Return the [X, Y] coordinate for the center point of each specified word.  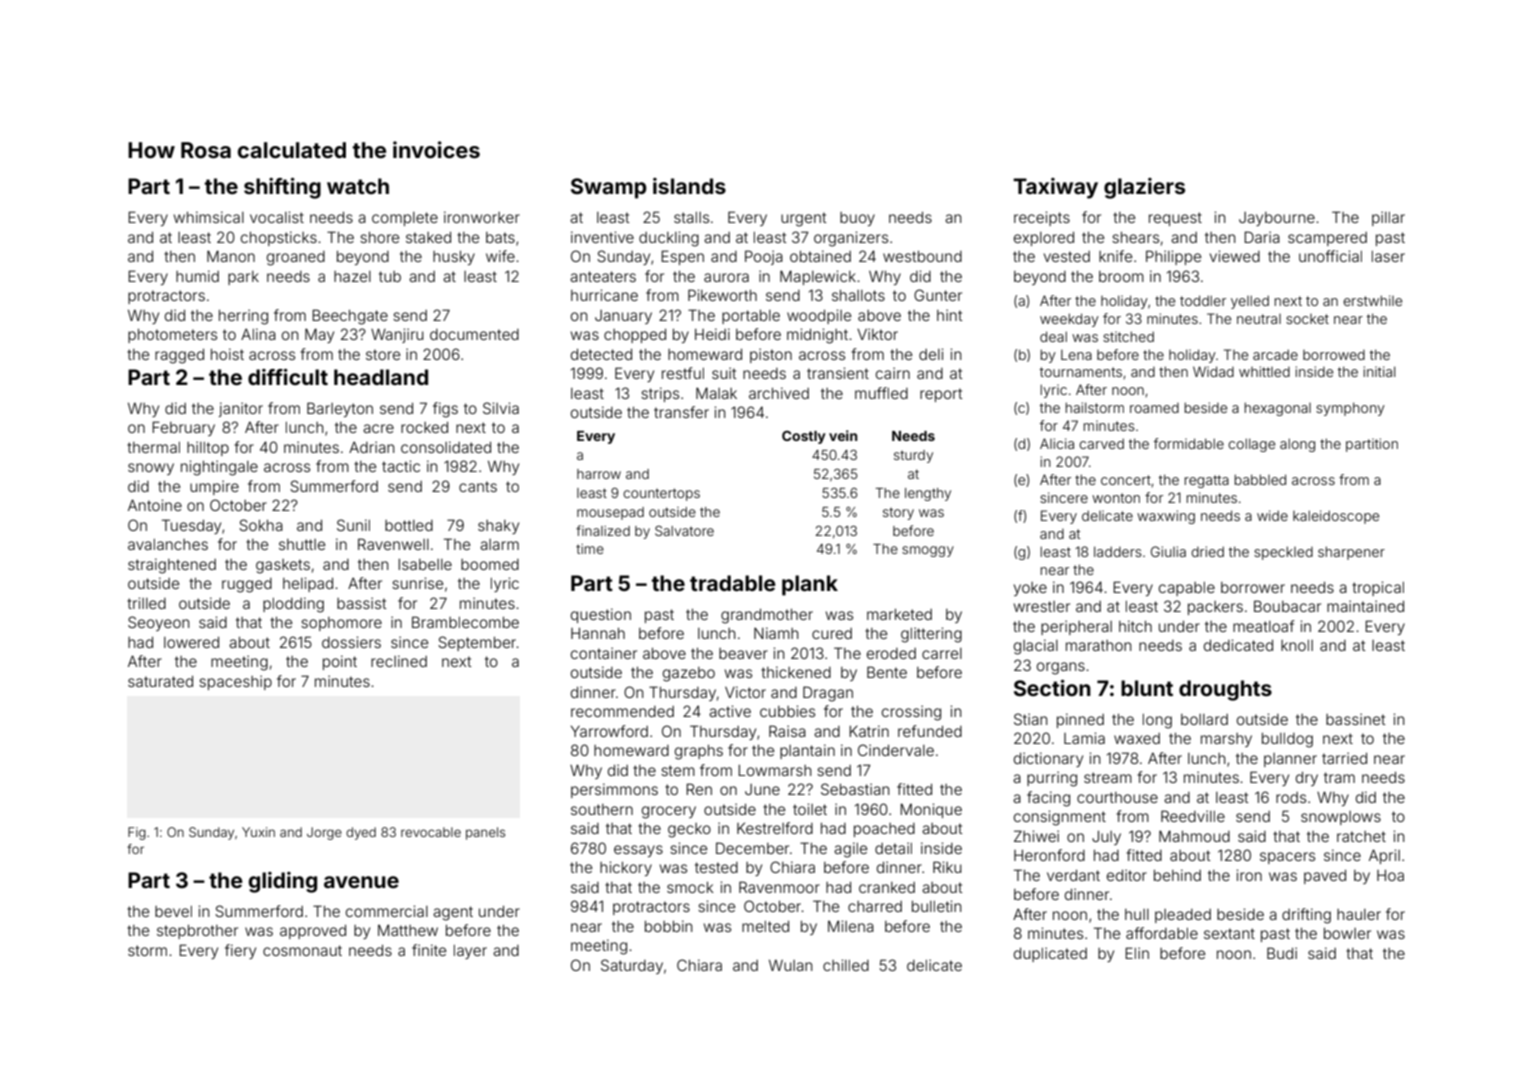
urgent [804, 219]
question [601, 615]
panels [485, 833]
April [1384, 856]
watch [358, 186]
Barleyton [340, 409]
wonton [1116, 498]
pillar [1388, 218]
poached [884, 830]
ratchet [1361, 836]
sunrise [417, 583]
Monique [931, 810]
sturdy [913, 456]
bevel [173, 911]
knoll [1297, 645]
